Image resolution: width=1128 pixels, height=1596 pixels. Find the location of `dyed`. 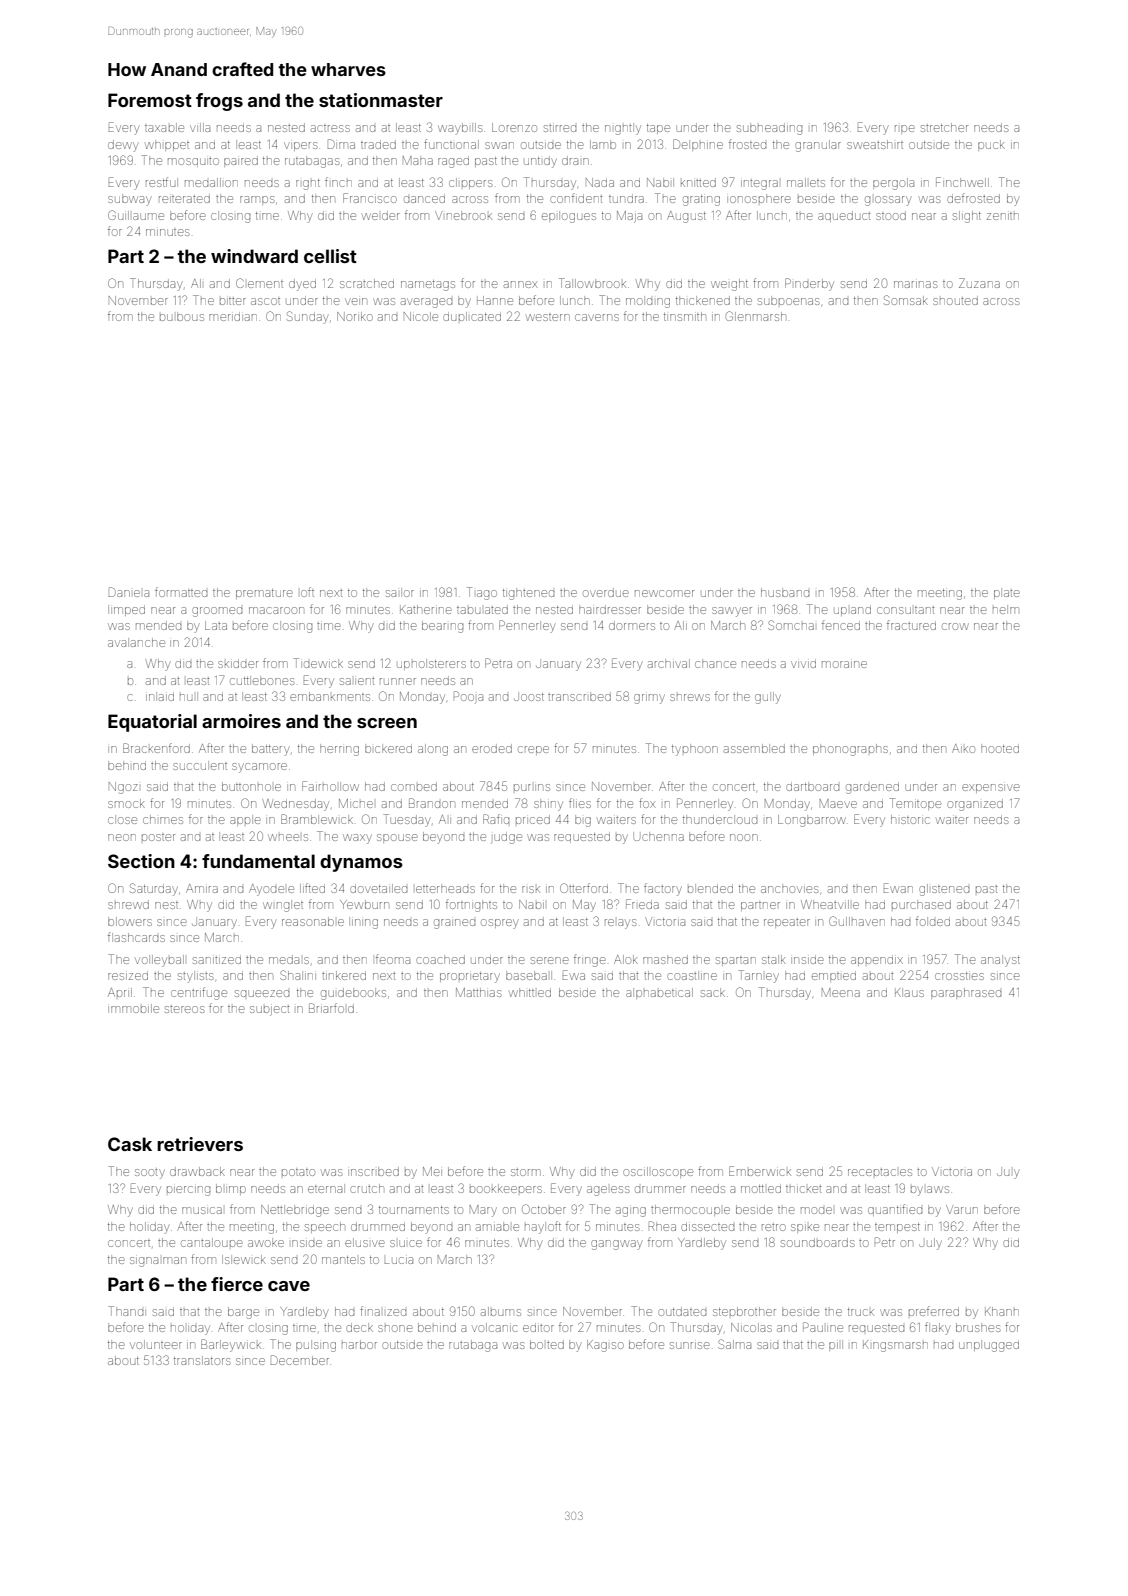

dyed is located at coordinates (302, 285).
